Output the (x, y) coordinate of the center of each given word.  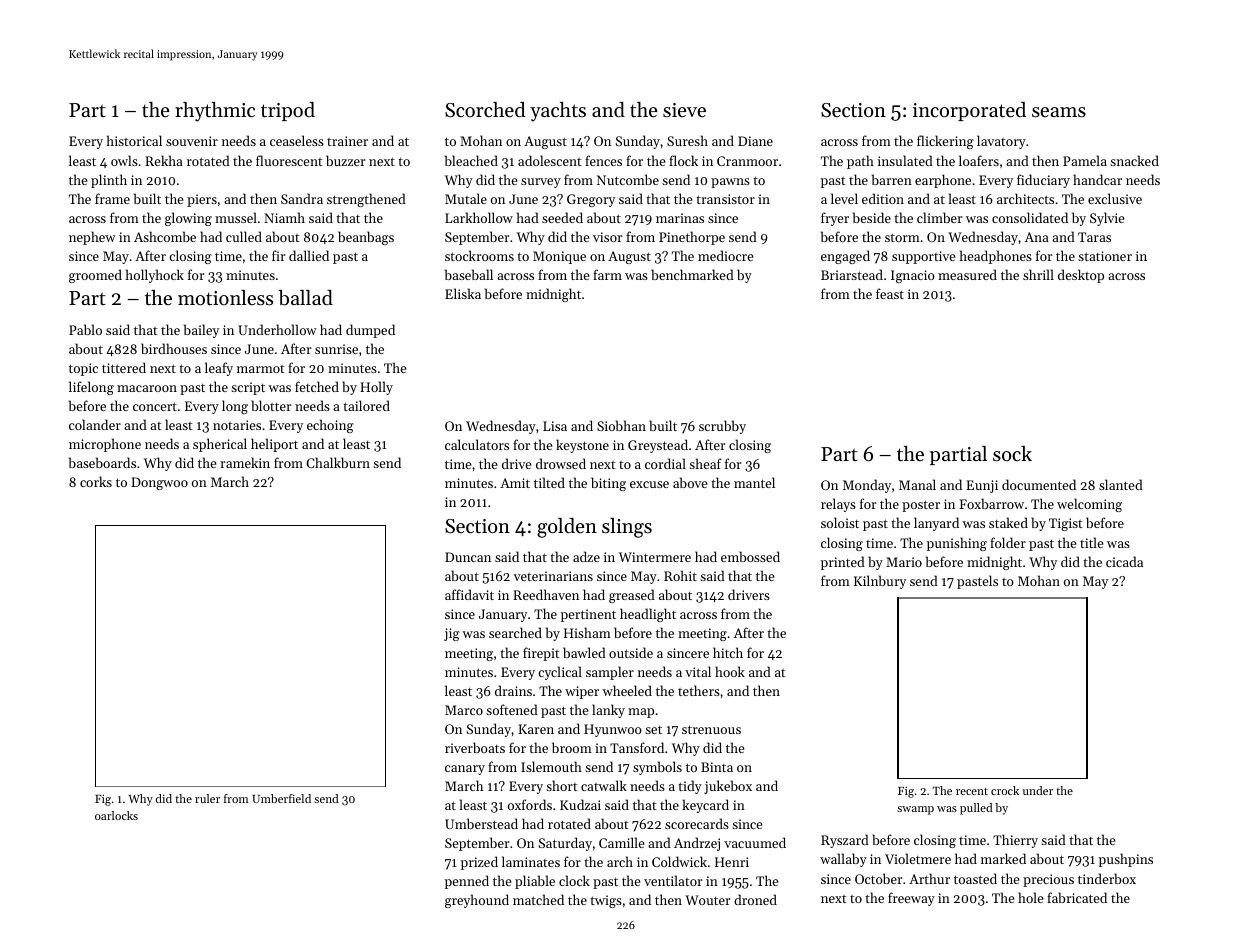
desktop (1081, 276)
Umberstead (481, 823)
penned (467, 882)
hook (730, 671)
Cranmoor (747, 161)
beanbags (366, 238)
